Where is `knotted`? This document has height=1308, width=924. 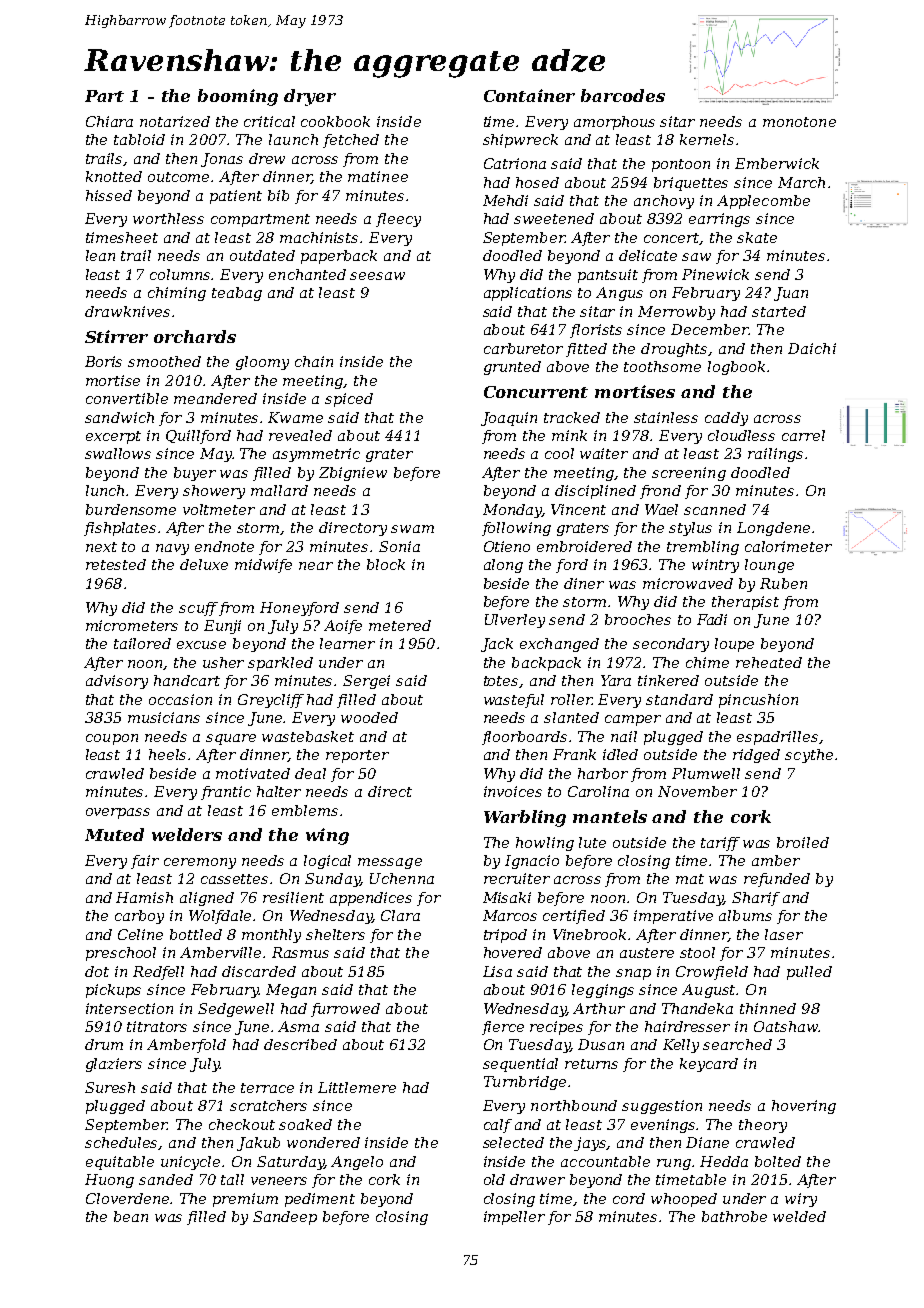 knotted is located at coordinates (114, 176).
